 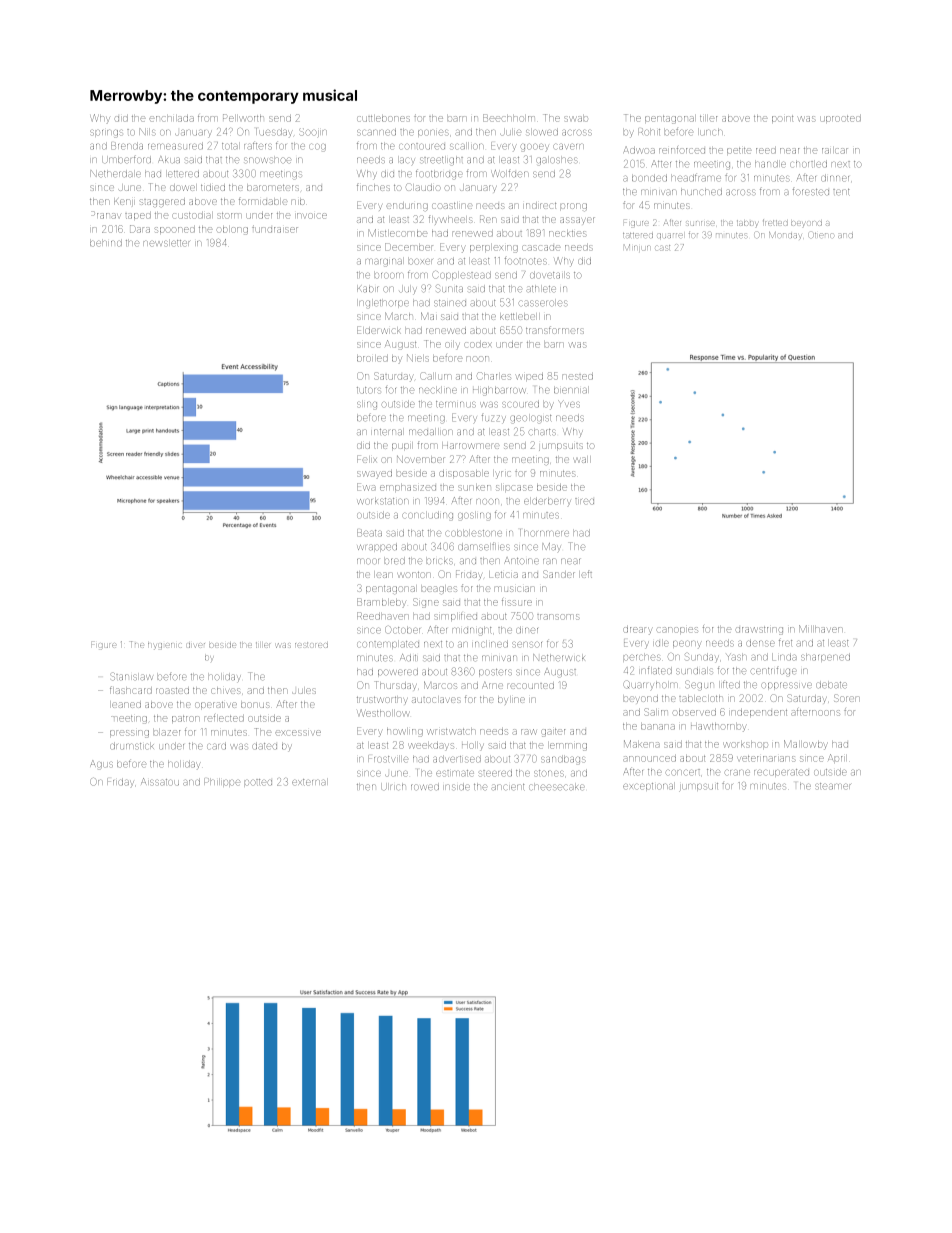 I want to click on Frostville, so click(x=388, y=759).
